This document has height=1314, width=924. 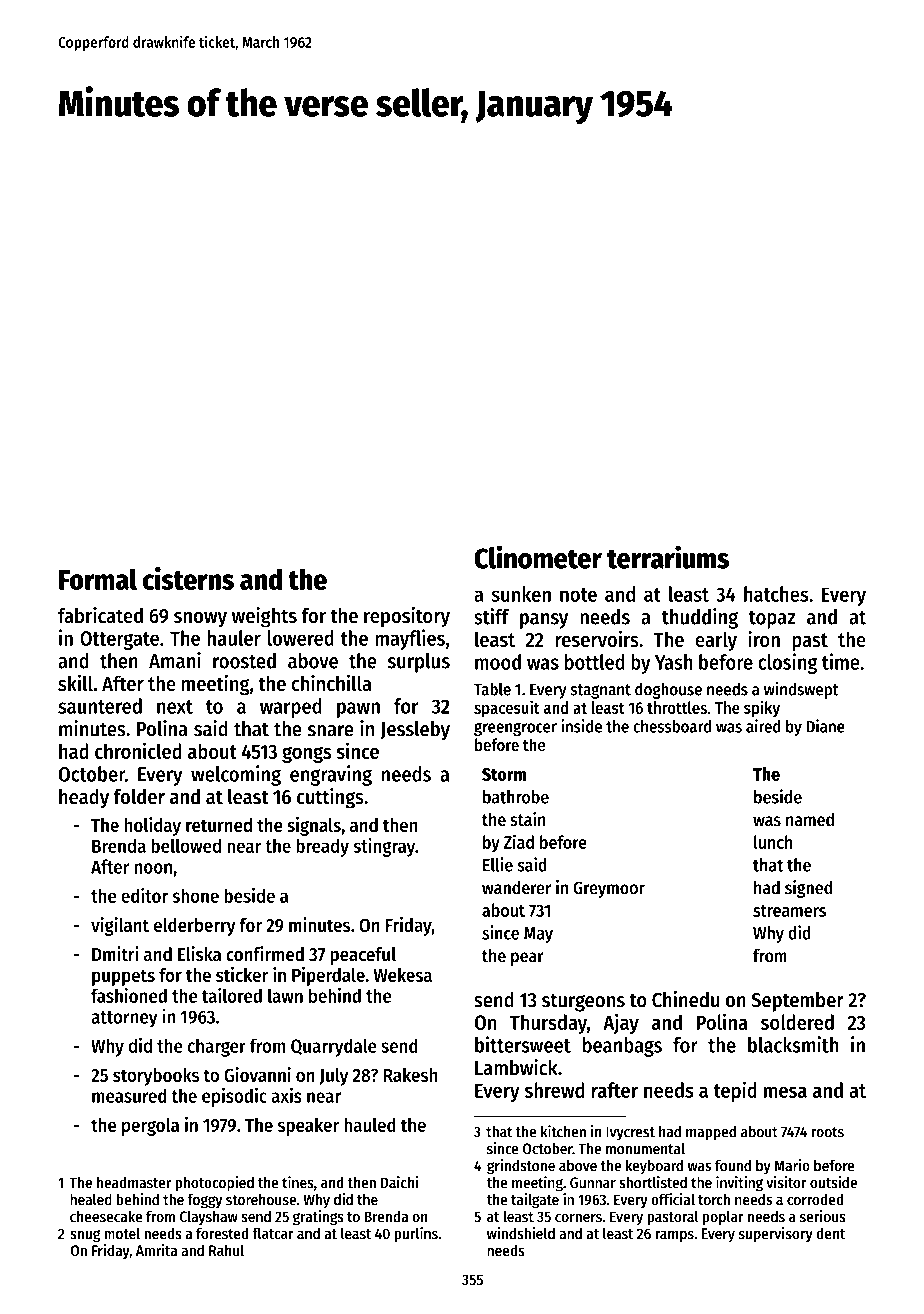 What do you see at coordinates (801, 690) in the document?
I see `windswept` at bounding box center [801, 690].
